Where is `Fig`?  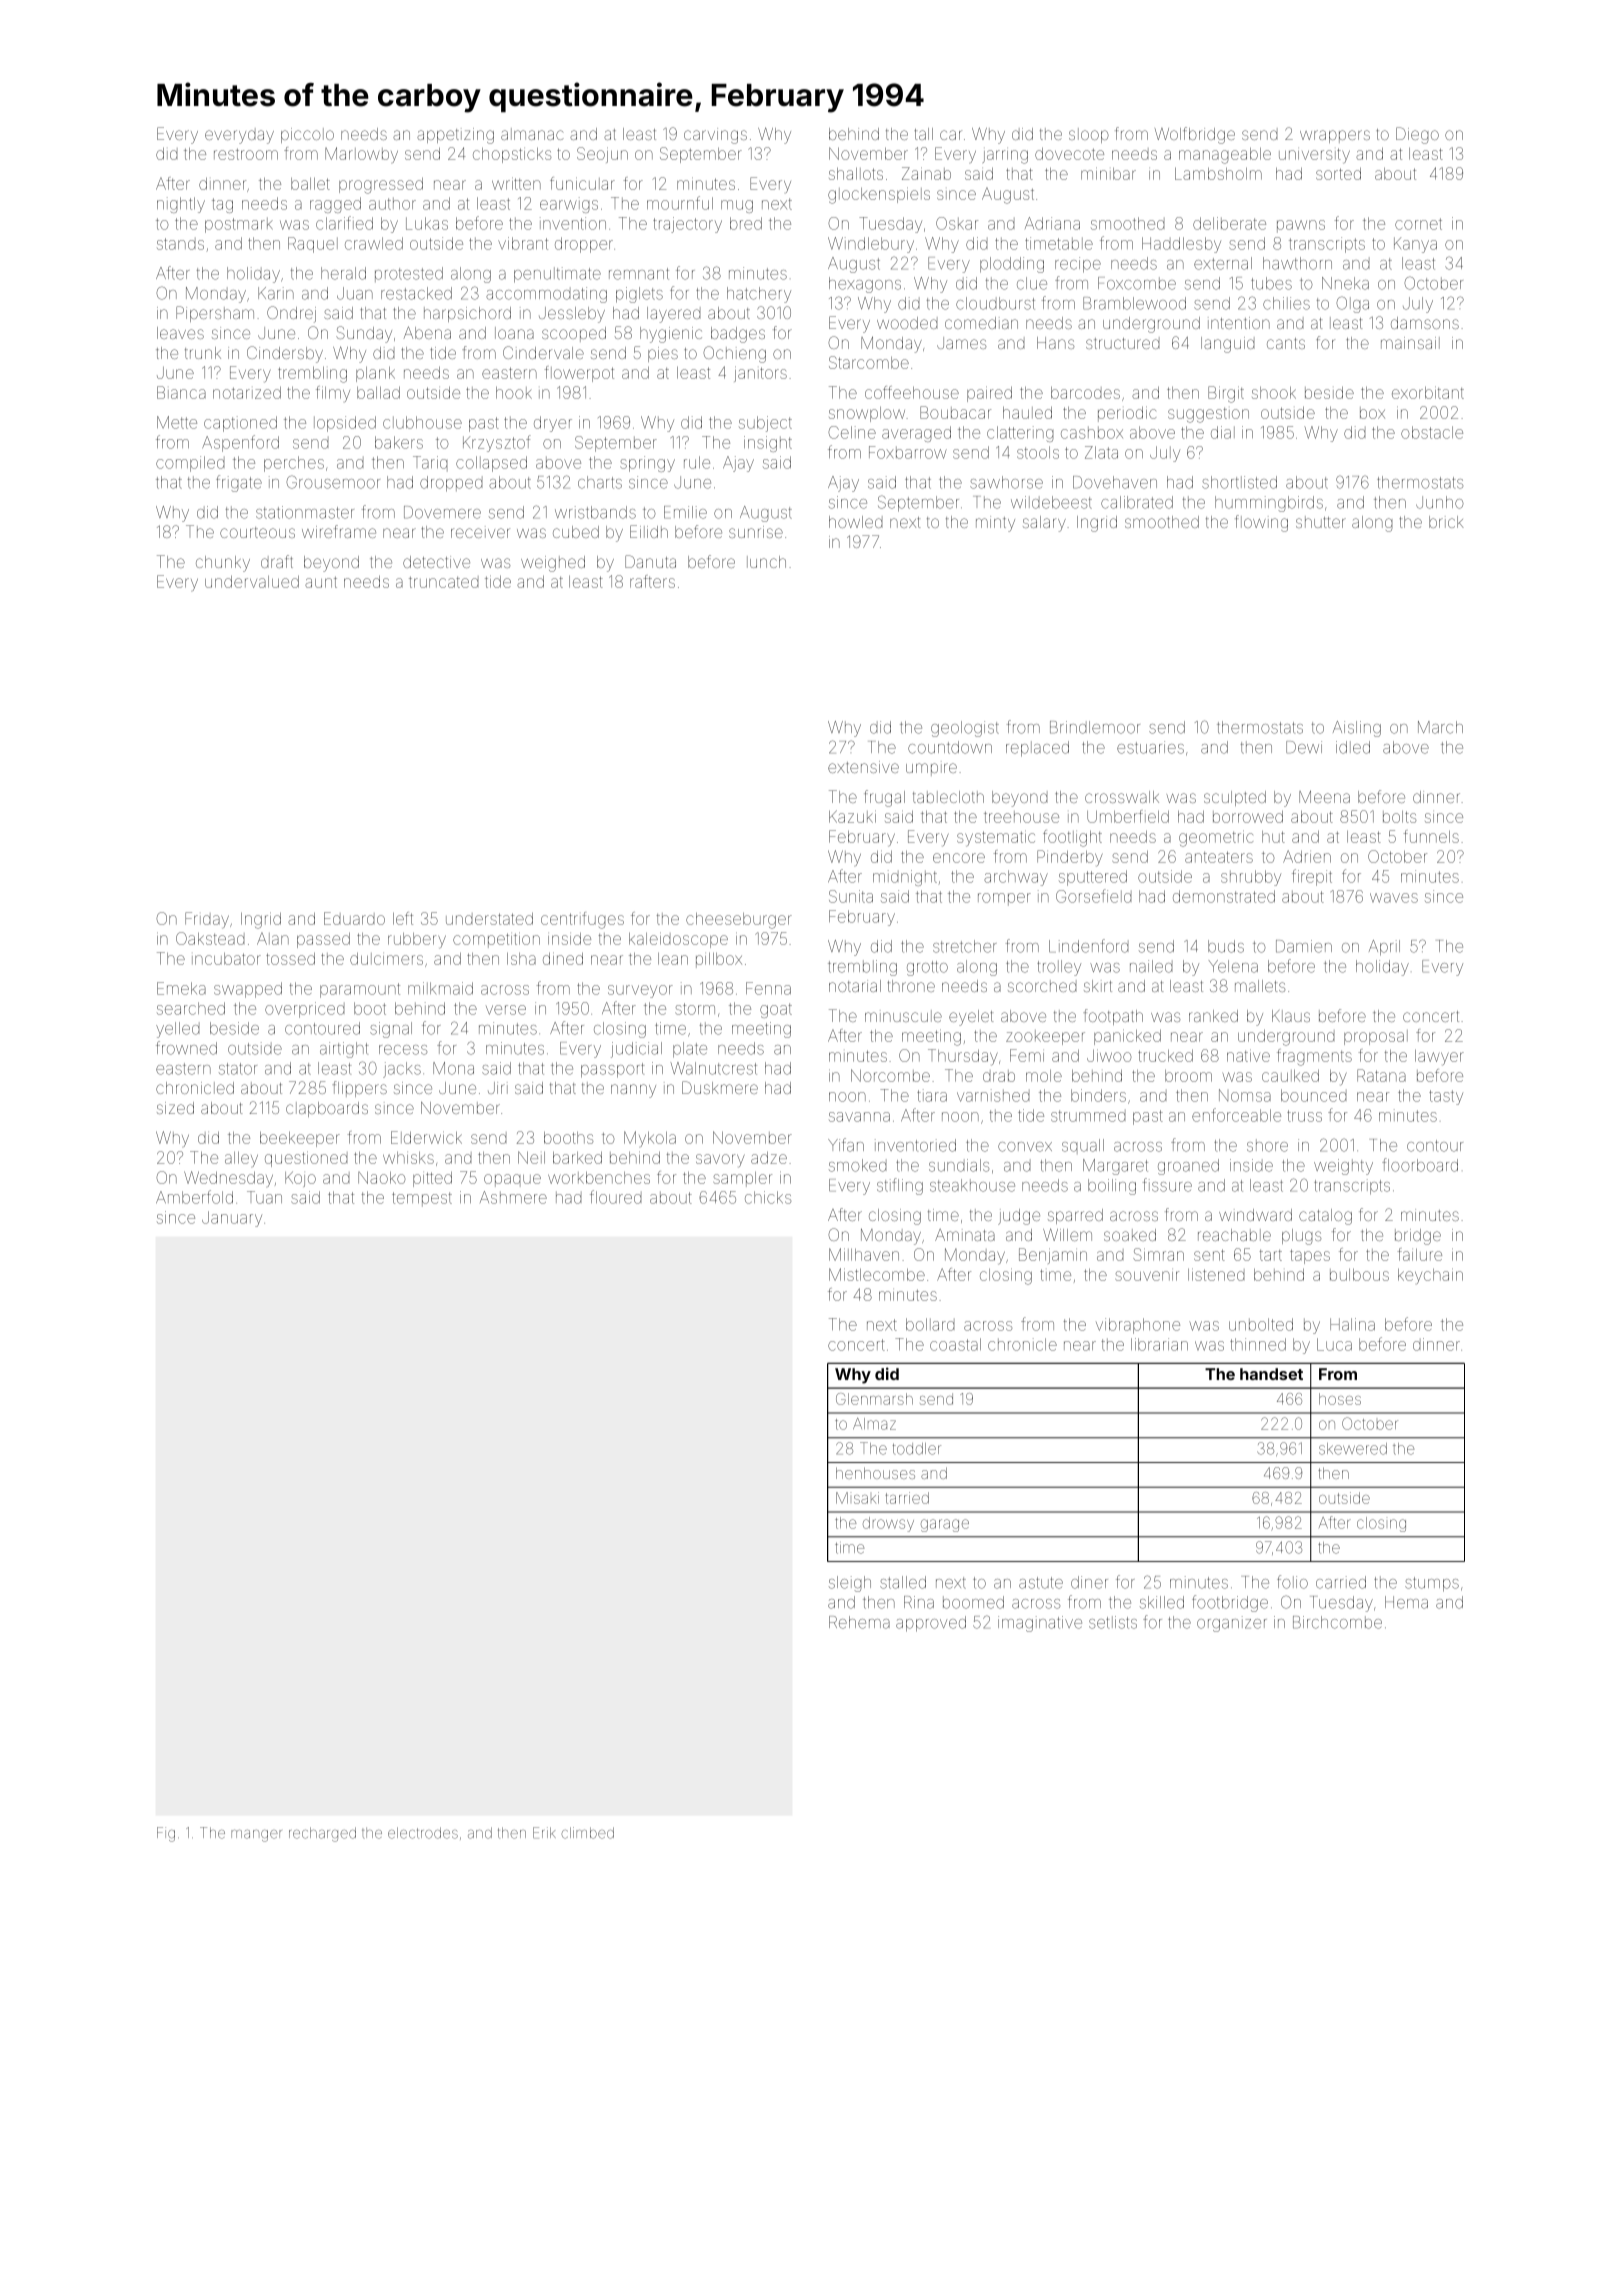 Fig is located at coordinates (166, 1834).
